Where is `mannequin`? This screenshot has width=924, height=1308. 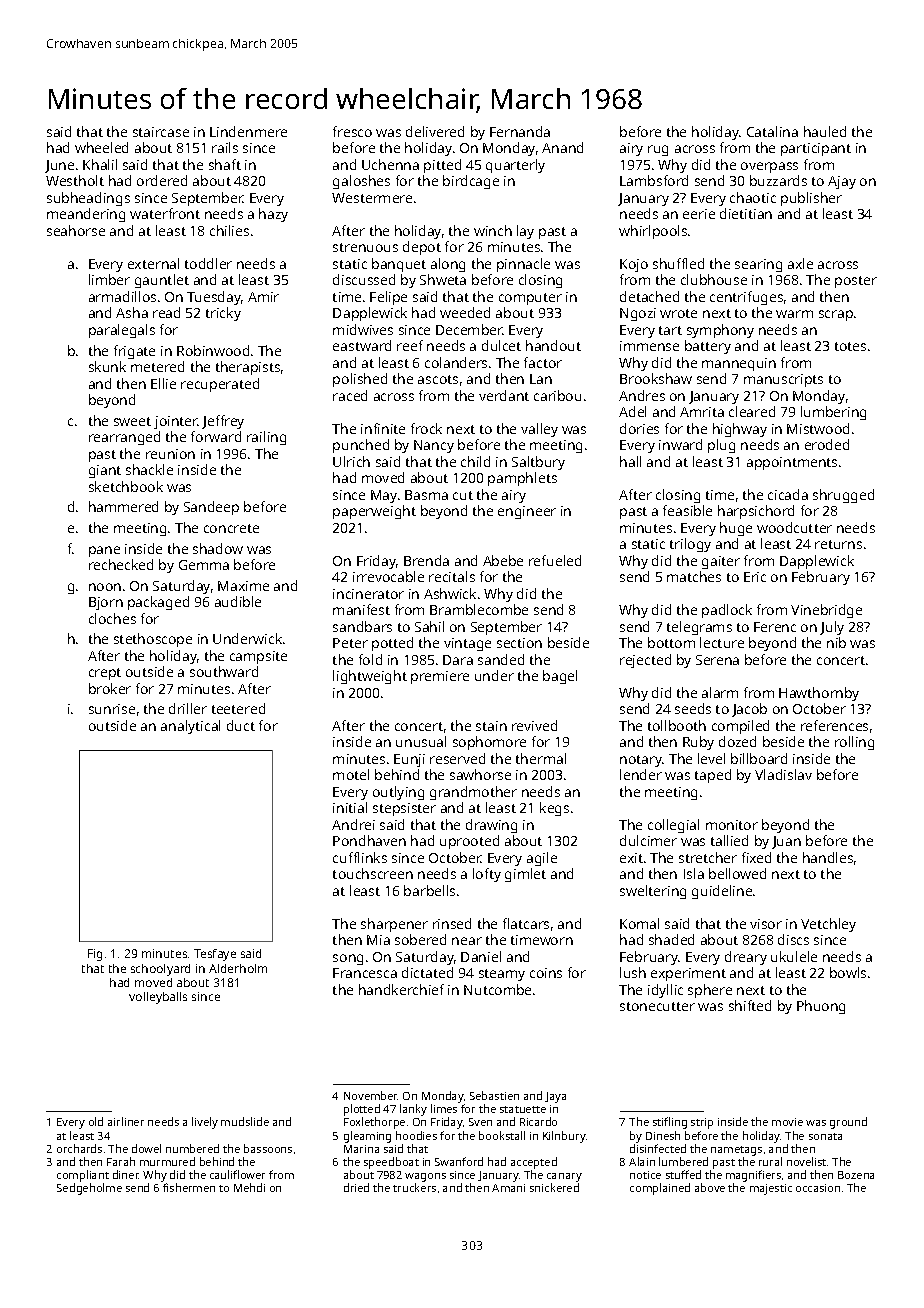
mannequin is located at coordinates (739, 364).
